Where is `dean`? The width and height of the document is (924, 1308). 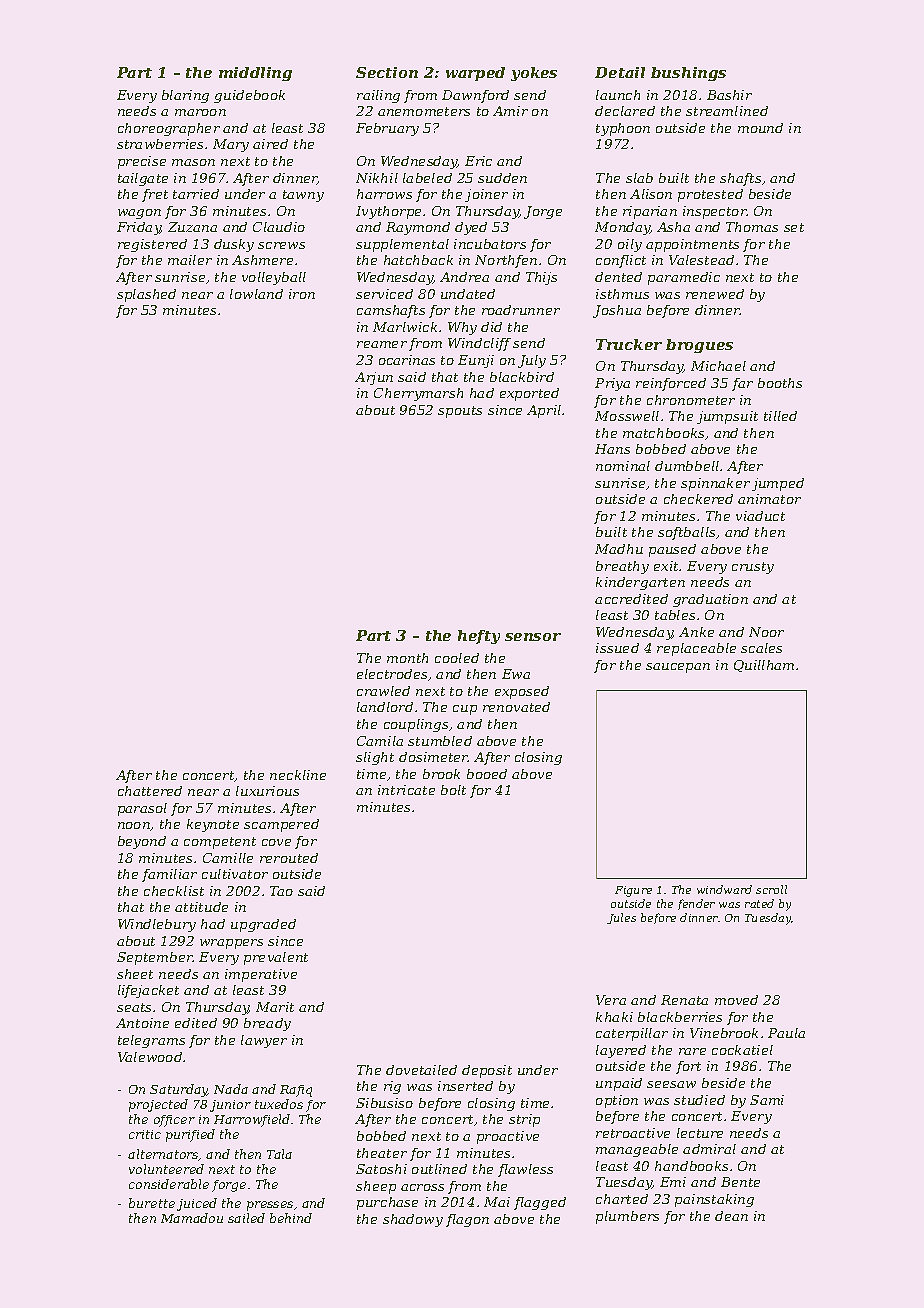
dean is located at coordinates (731, 1216).
